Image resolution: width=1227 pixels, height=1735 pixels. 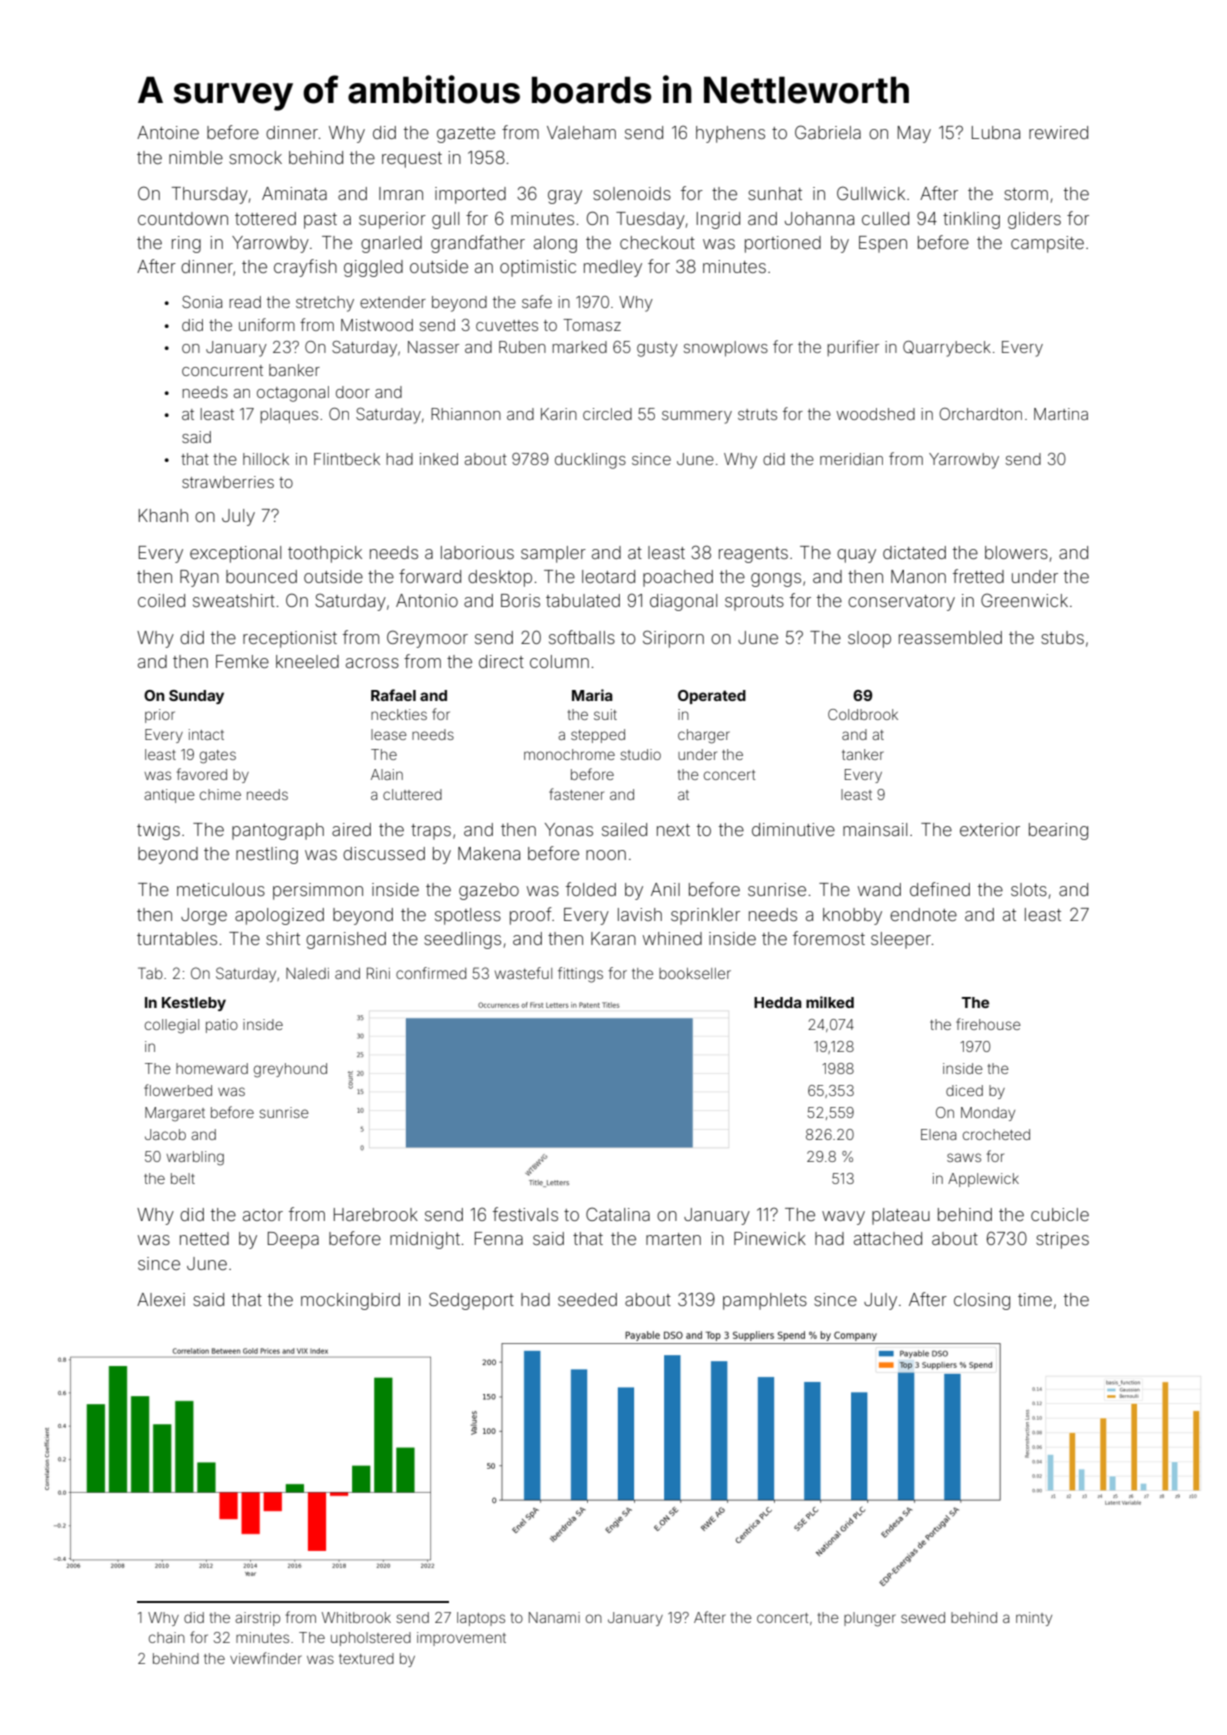 What do you see at coordinates (471, 1301) in the screenshot?
I see `Sedgeport` at bounding box center [471, 1301].
